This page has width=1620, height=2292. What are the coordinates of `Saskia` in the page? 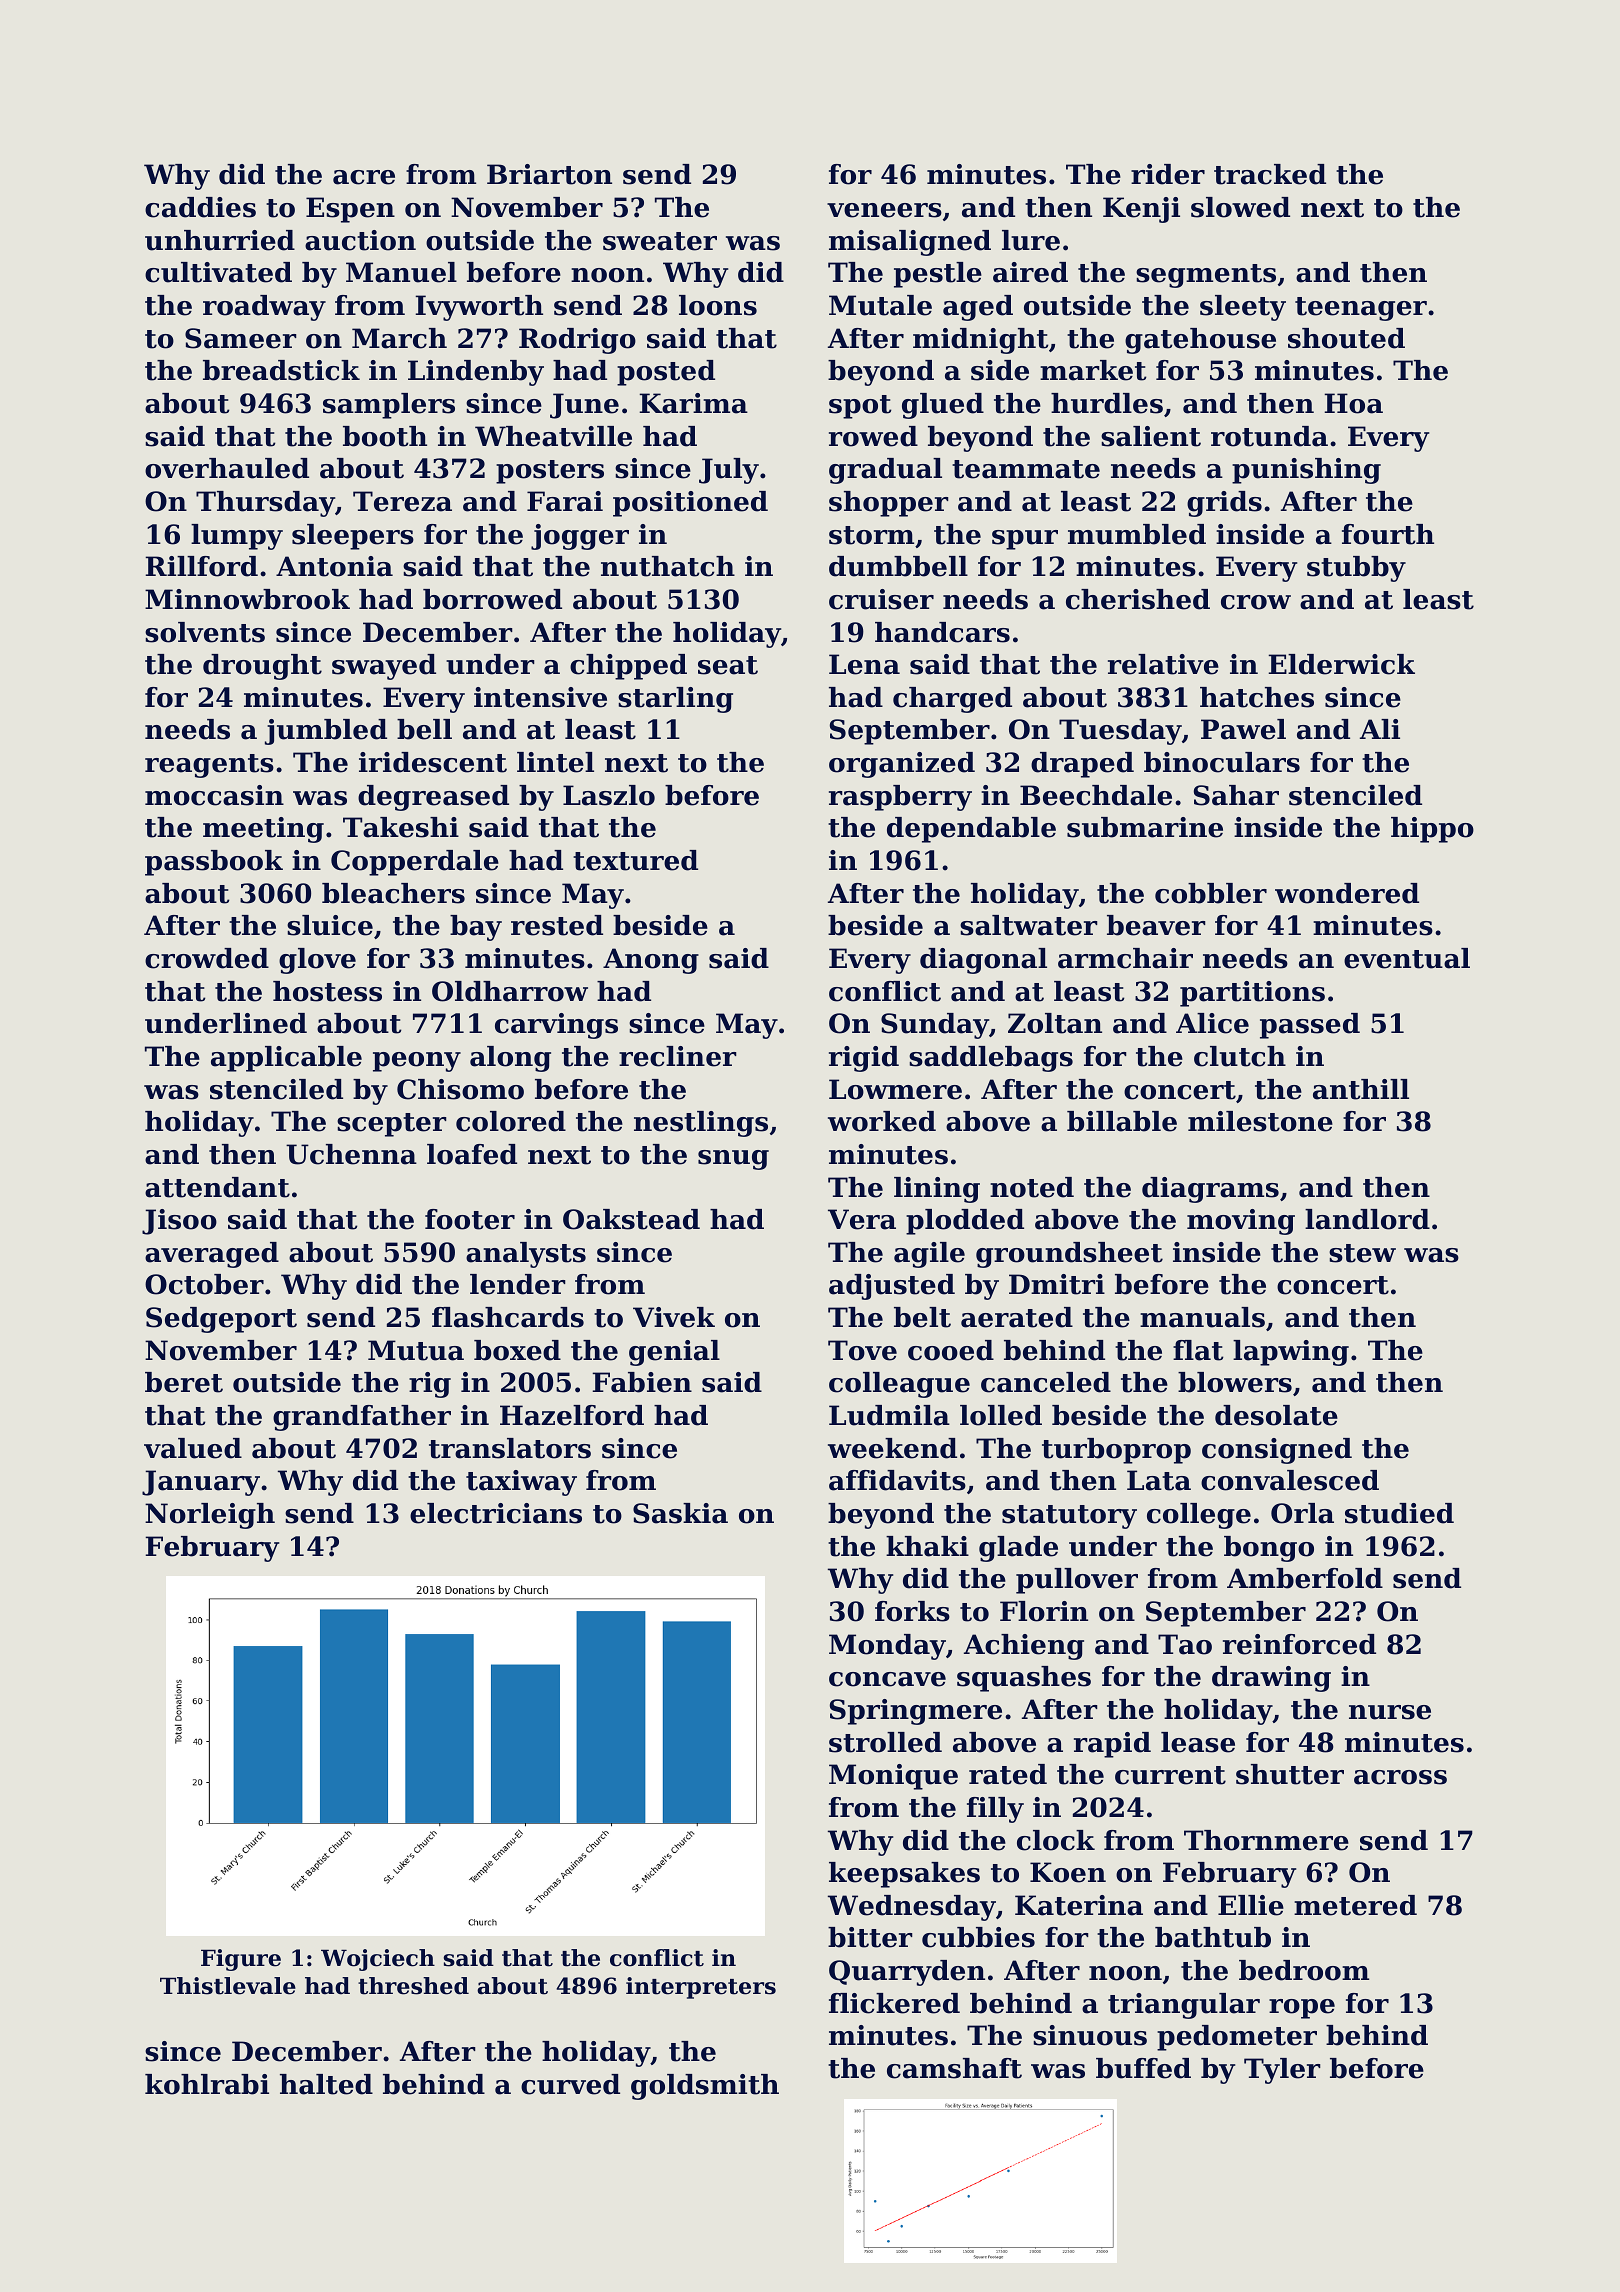 It's located at (680, 1513).
